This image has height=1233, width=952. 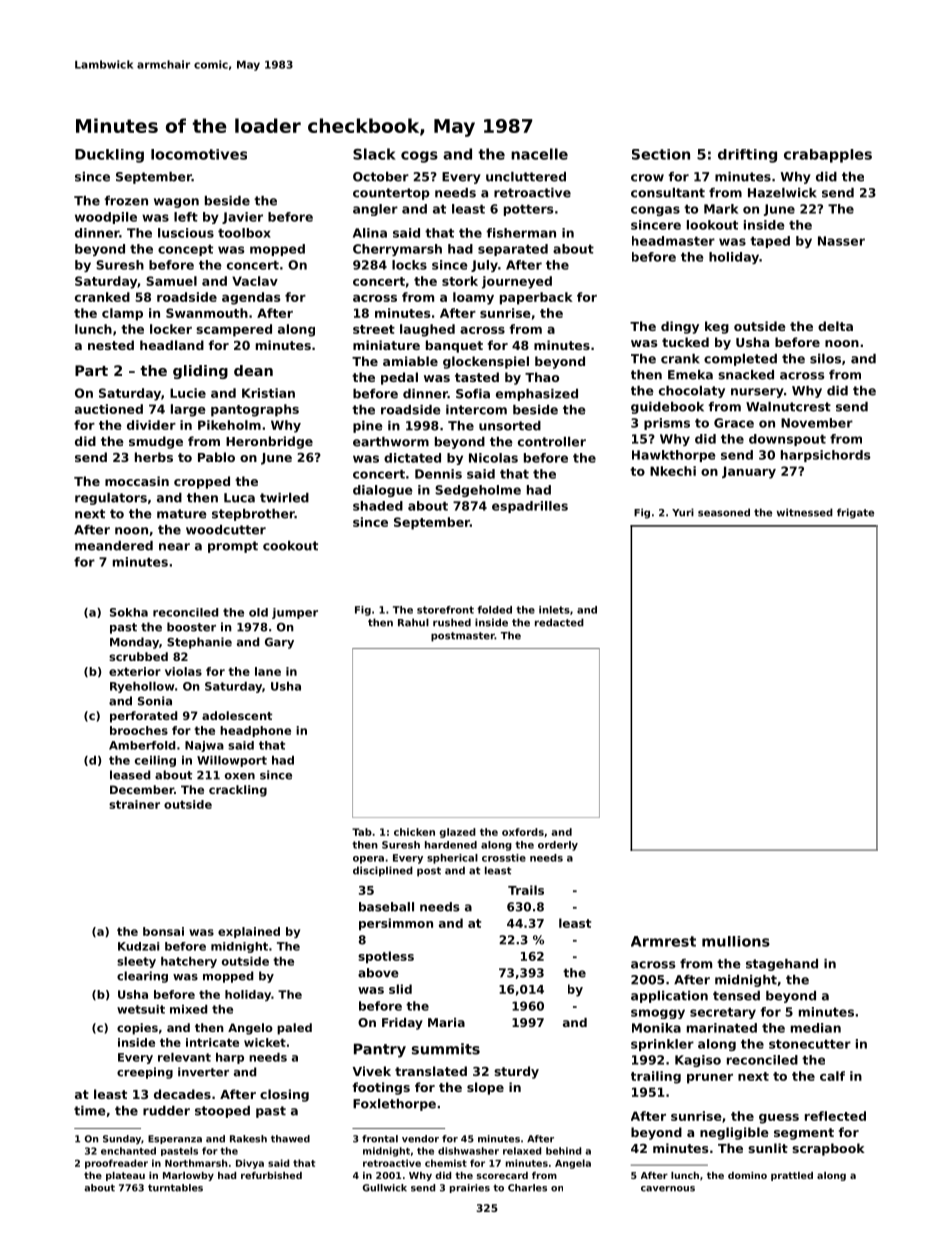 What do you see at coordinates (135, 671) in the image?
I see `exterior` at bounding box center [135, 671].
